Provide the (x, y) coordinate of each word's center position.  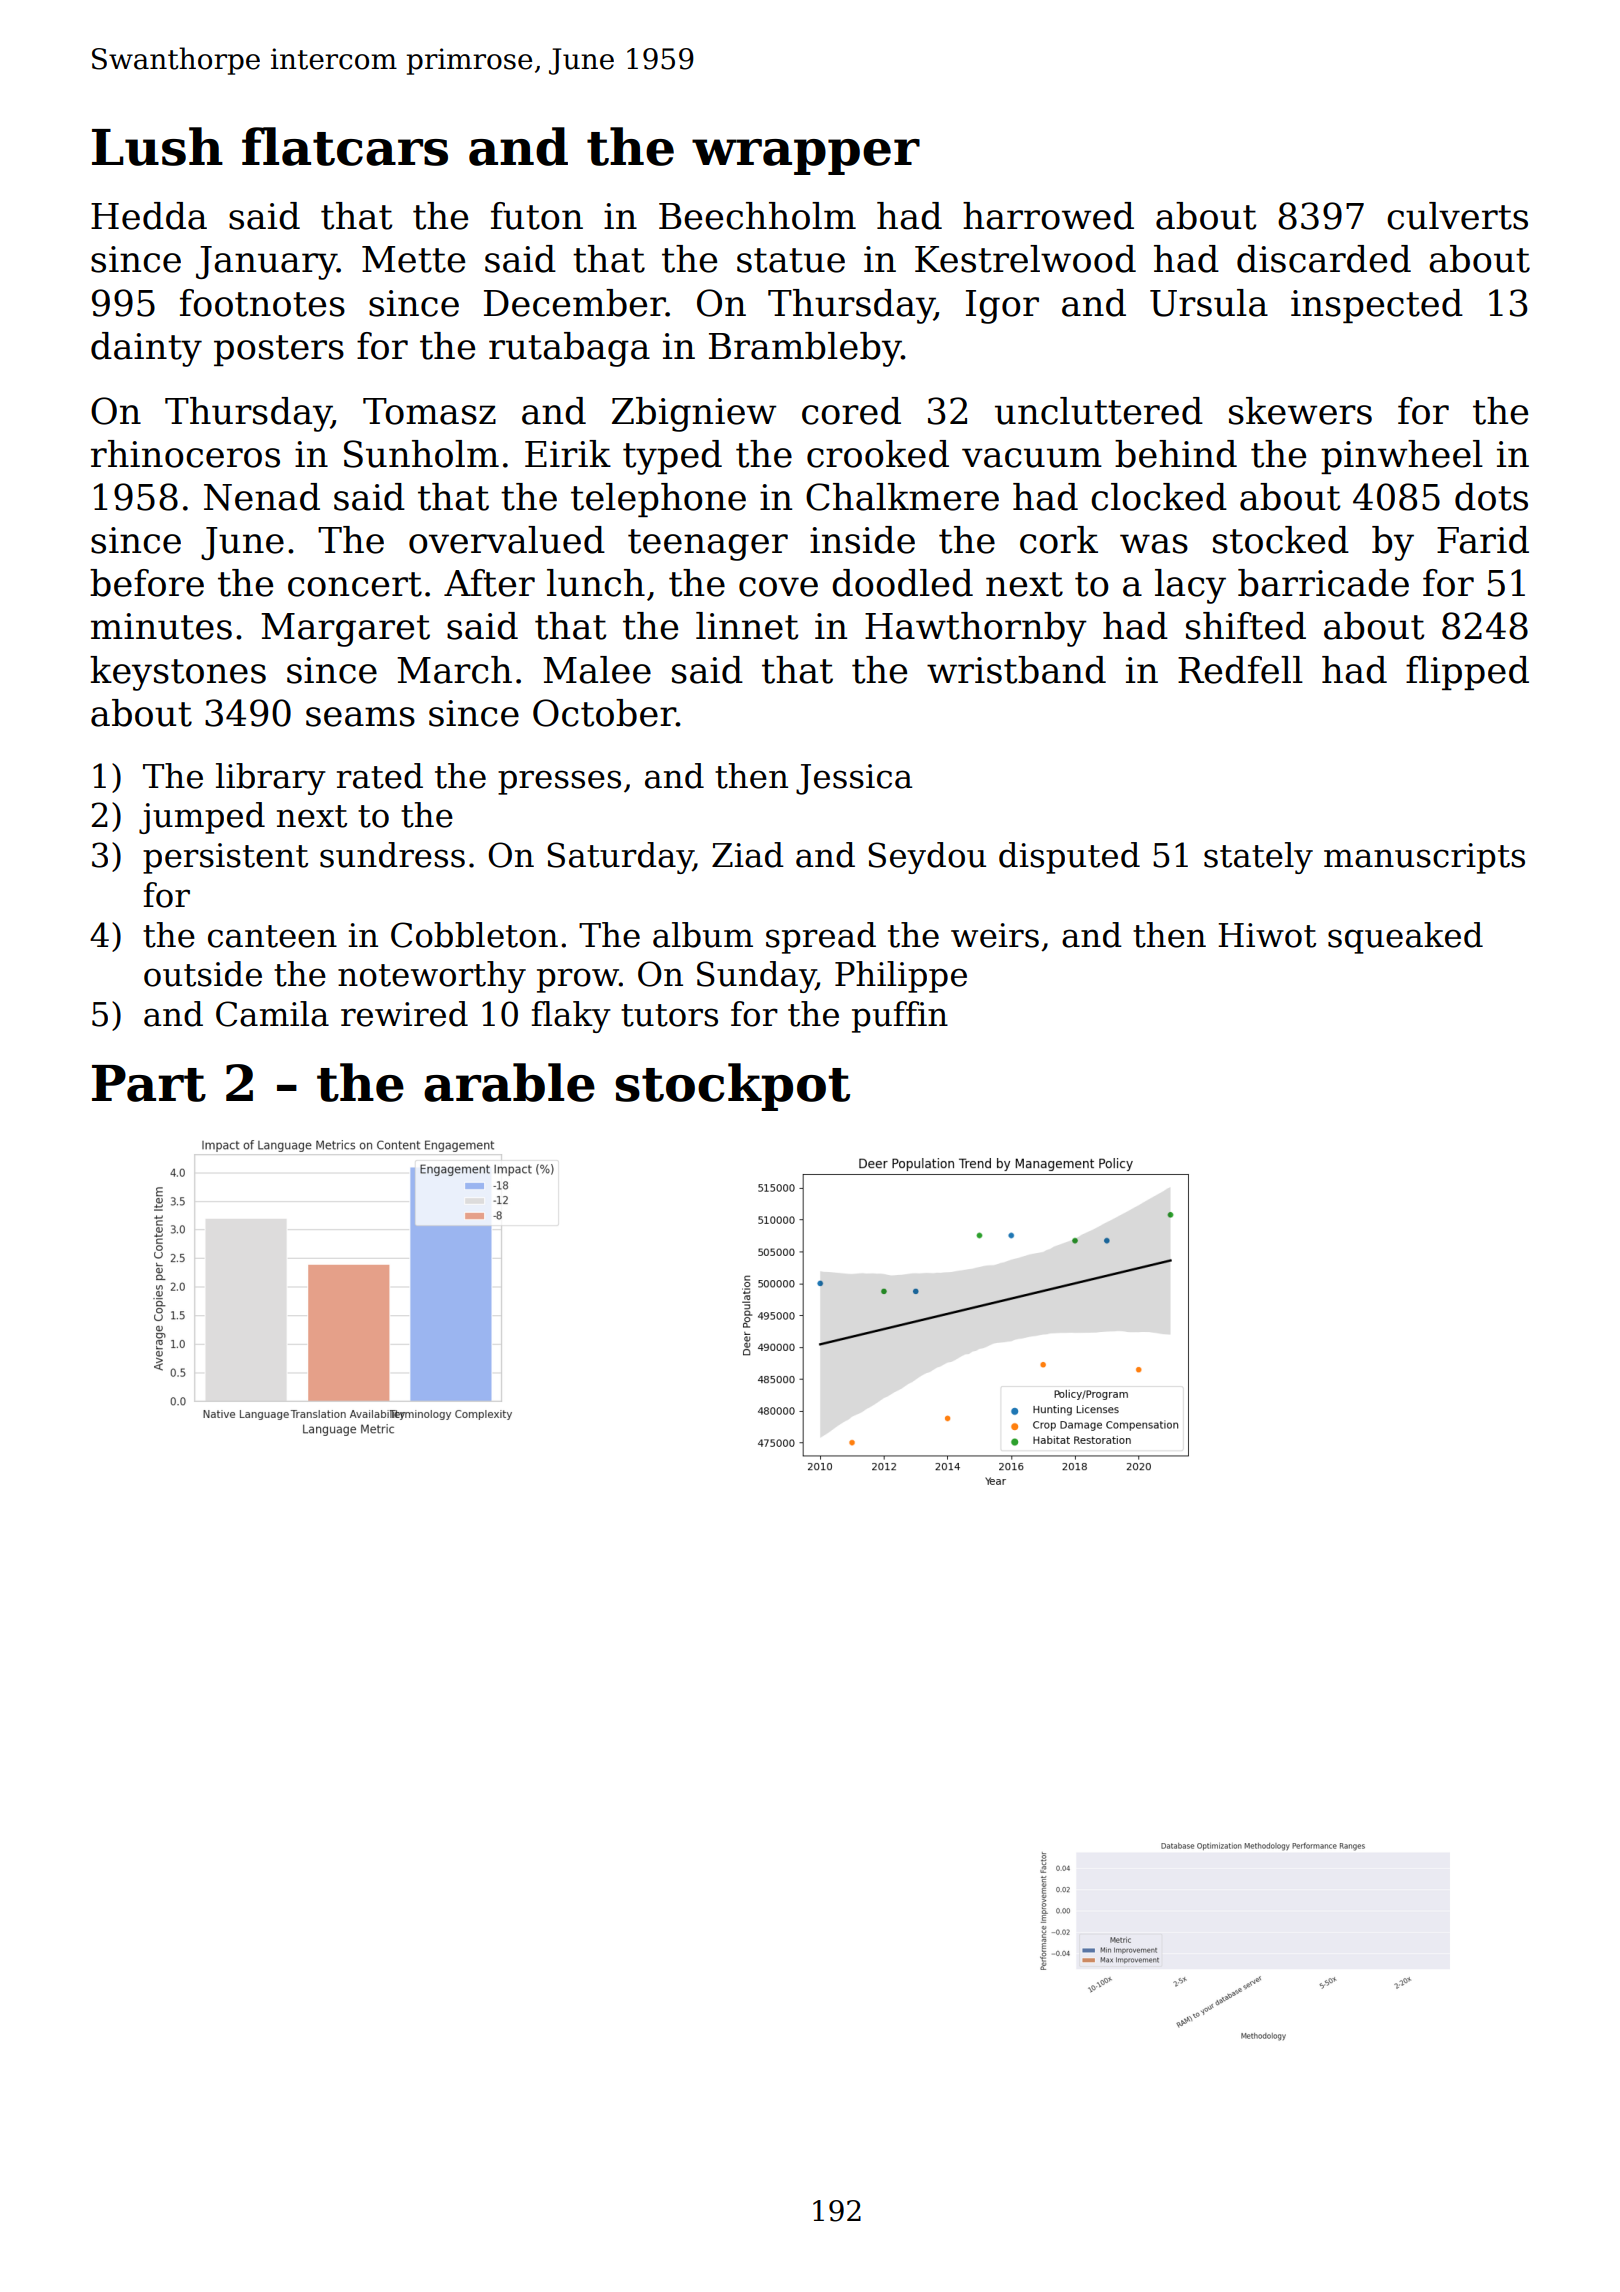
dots (1491, 497)
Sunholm (421, 454)
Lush (157, 146)
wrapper (806, 157)
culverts (1457, 216)
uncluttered (1099, 411)
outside (203, 974)
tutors (669, 1015)
